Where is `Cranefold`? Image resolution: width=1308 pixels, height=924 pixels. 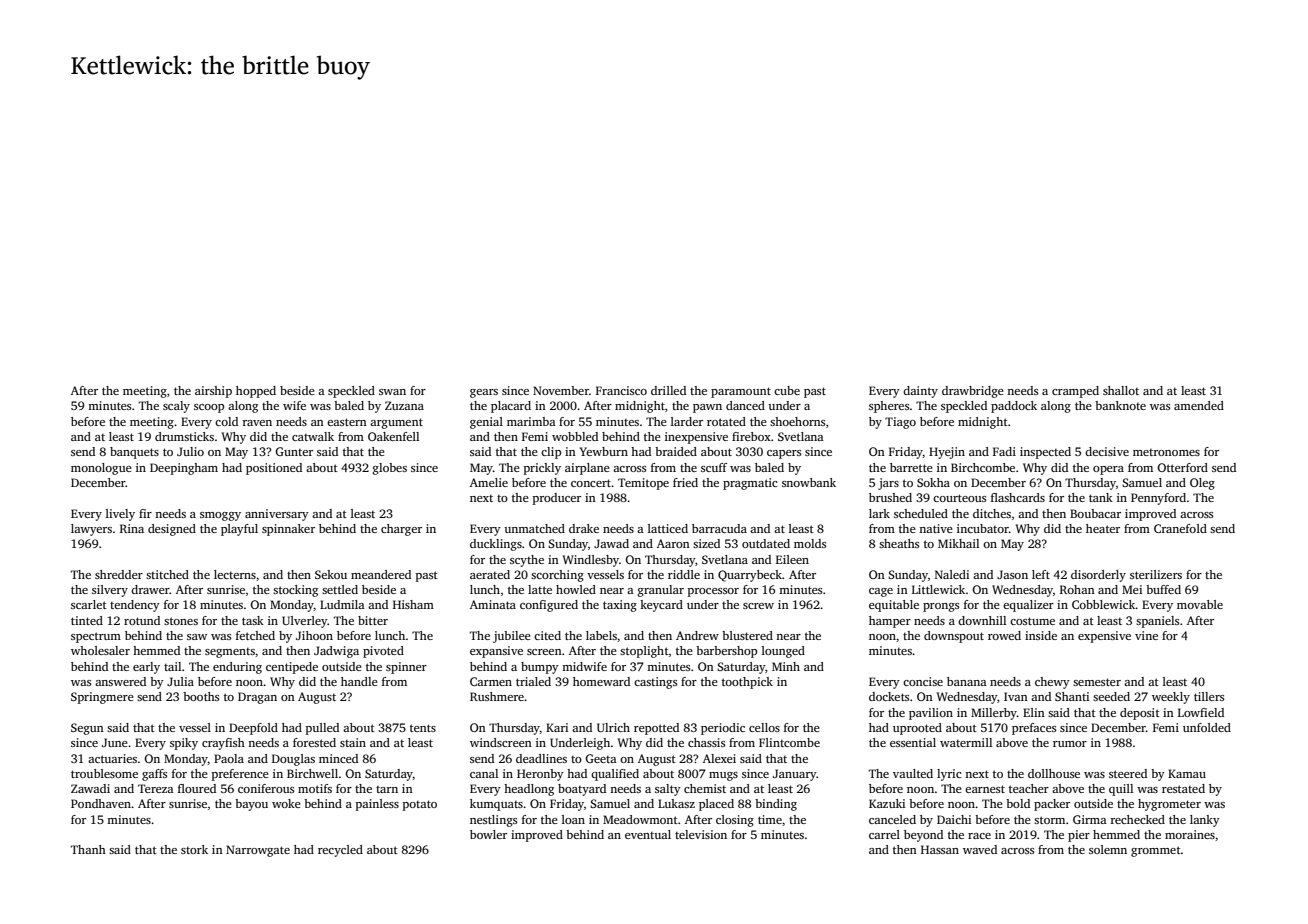
Cranefold is located at coordinates (1180, 528).
